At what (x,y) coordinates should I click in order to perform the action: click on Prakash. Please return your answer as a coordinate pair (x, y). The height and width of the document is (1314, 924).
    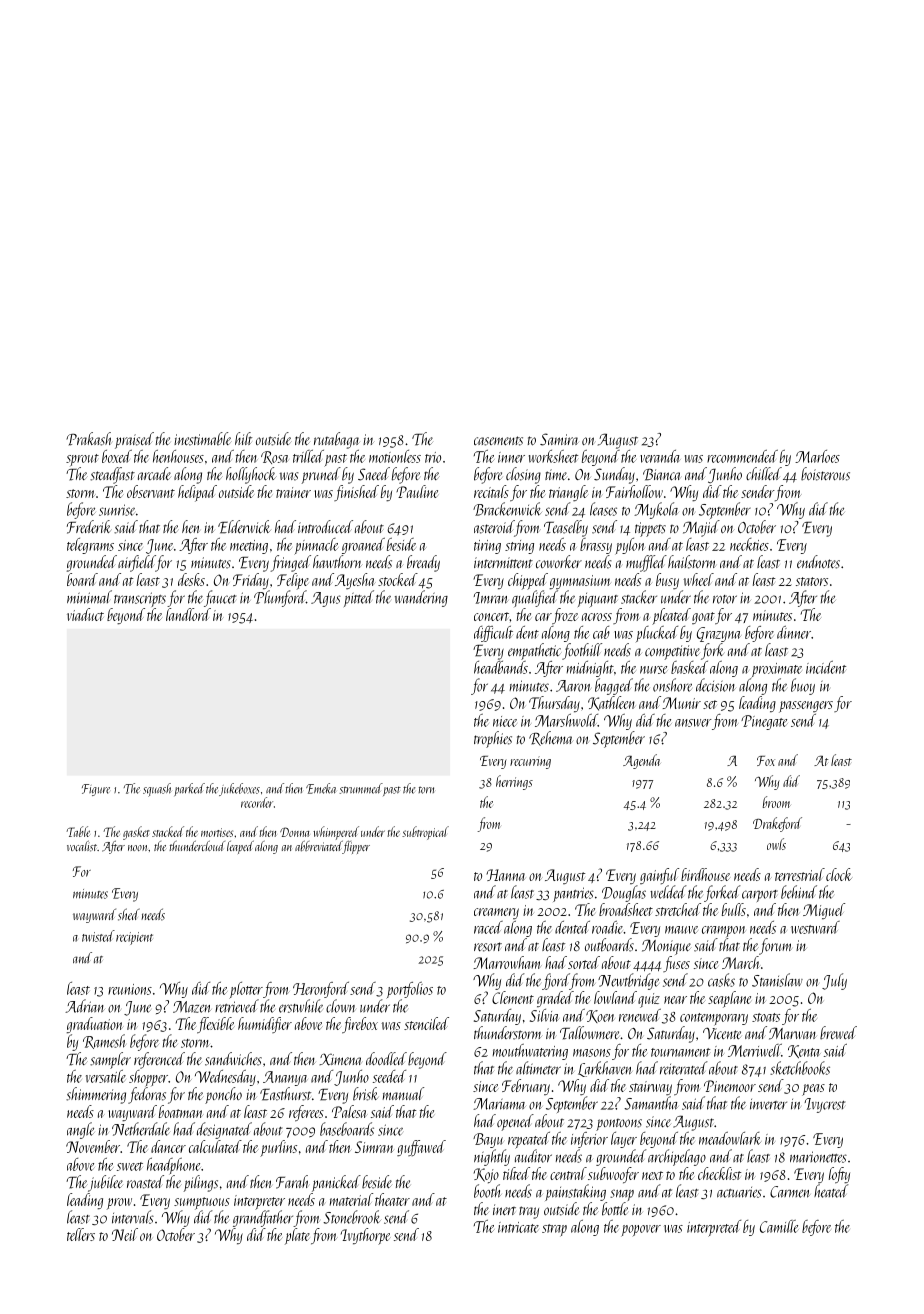
    Looking at the image, I should click on (88, 439).
